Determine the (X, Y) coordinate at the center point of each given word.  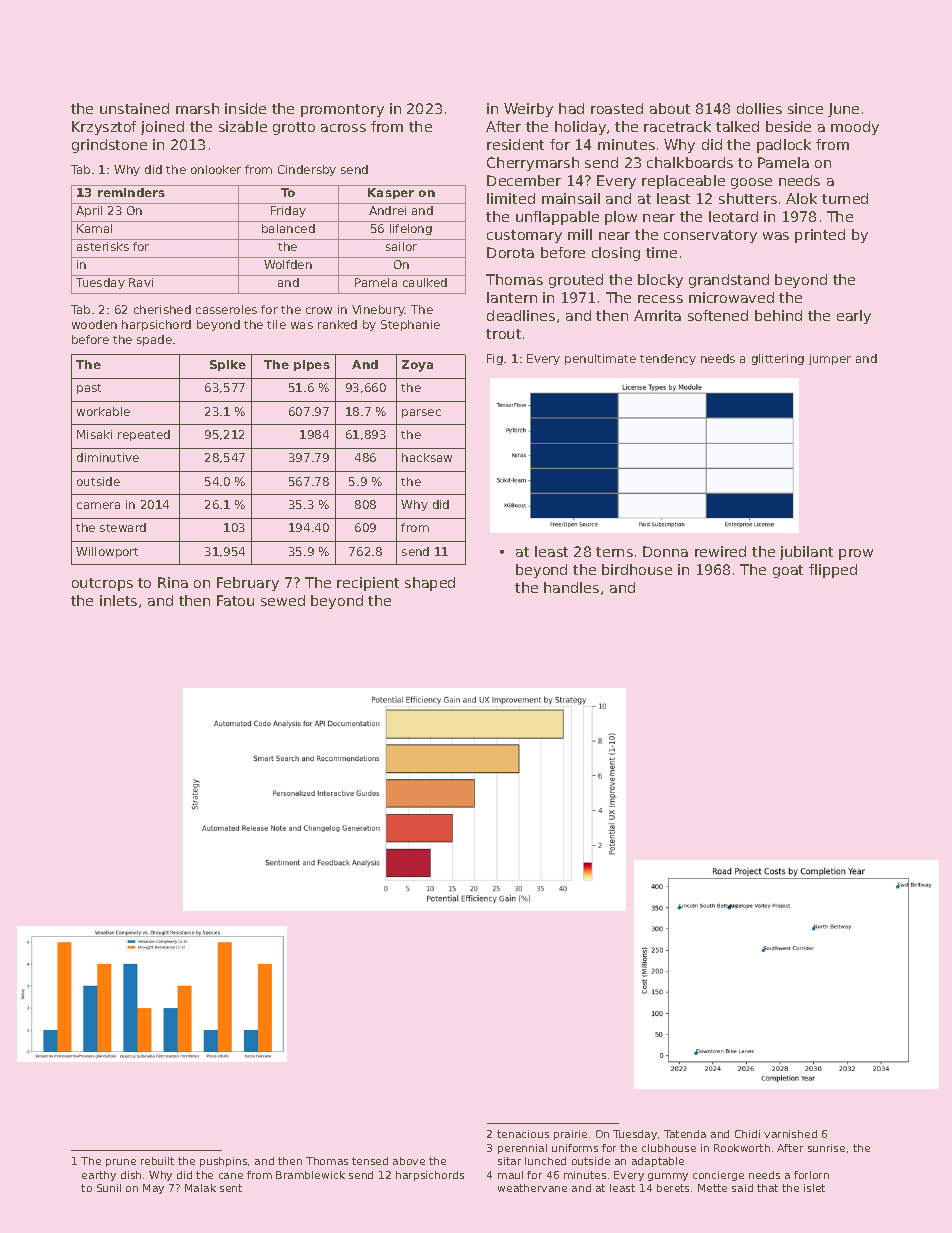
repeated (144, 435)
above (409, 1161)
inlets (118, 600)
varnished (790, 1134)
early (854, 317)
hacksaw (427, 457)
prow (856, 554)
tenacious (523, 1134)
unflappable (557, 218)
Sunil (109, 1188)
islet (814, 1188)
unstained (134, 108)
